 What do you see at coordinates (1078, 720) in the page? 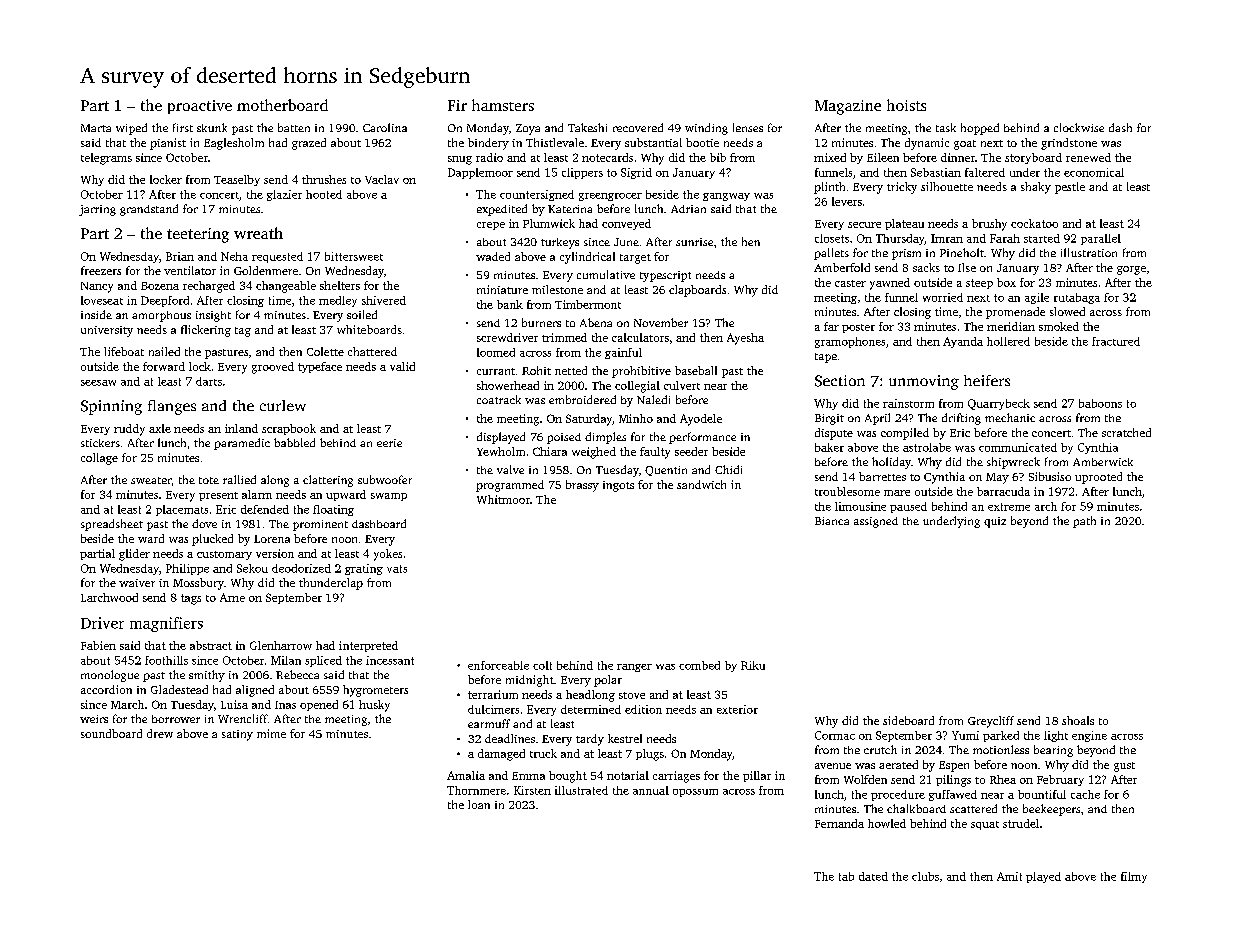
I see `shoals` at bounding box center [1078, 720].
